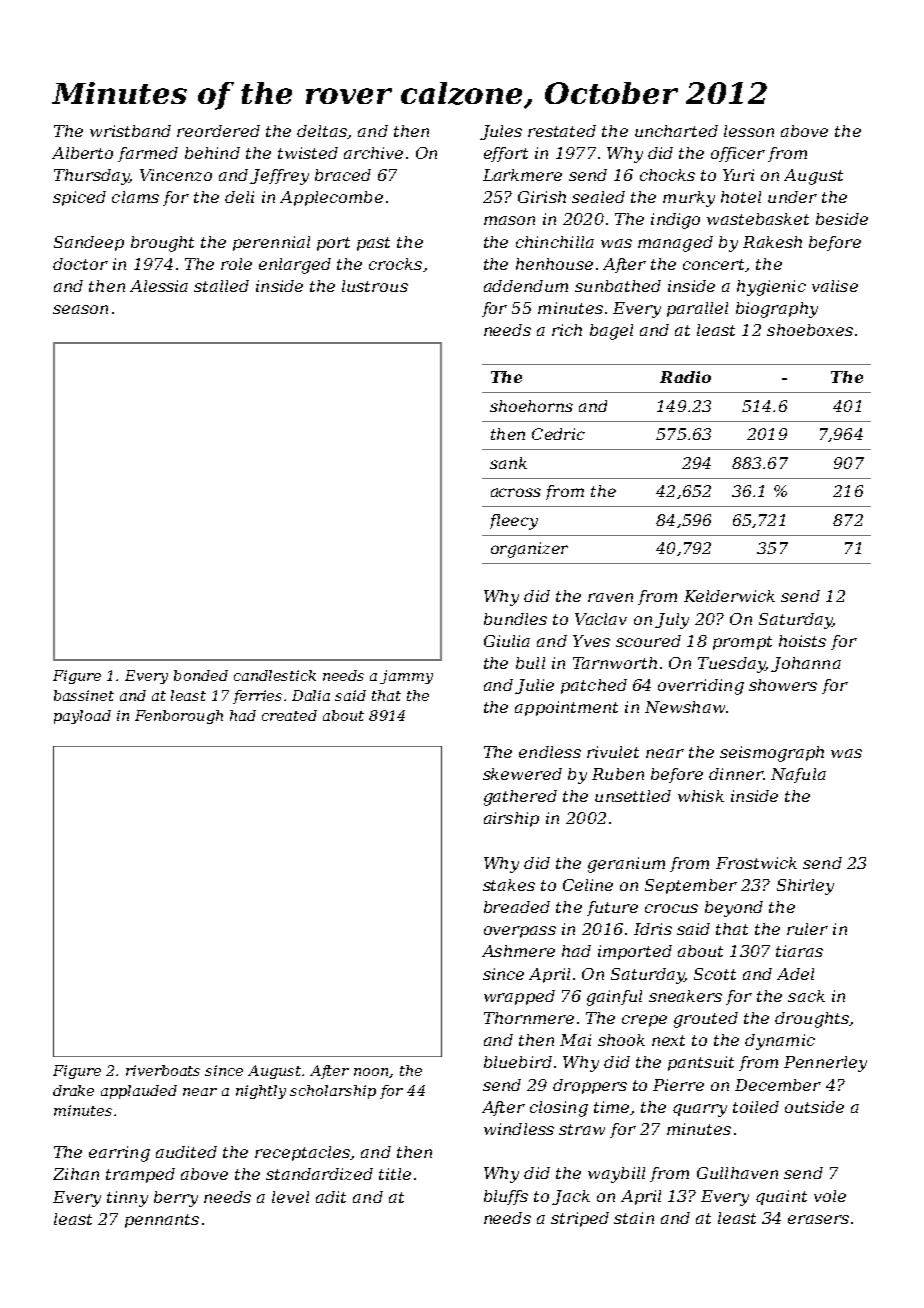 Image resolution: width=924 pixels, height=1308 pixels. Describe the element at coordinates (375, 286) in the screenshot. I see `lustrous` at that location.
